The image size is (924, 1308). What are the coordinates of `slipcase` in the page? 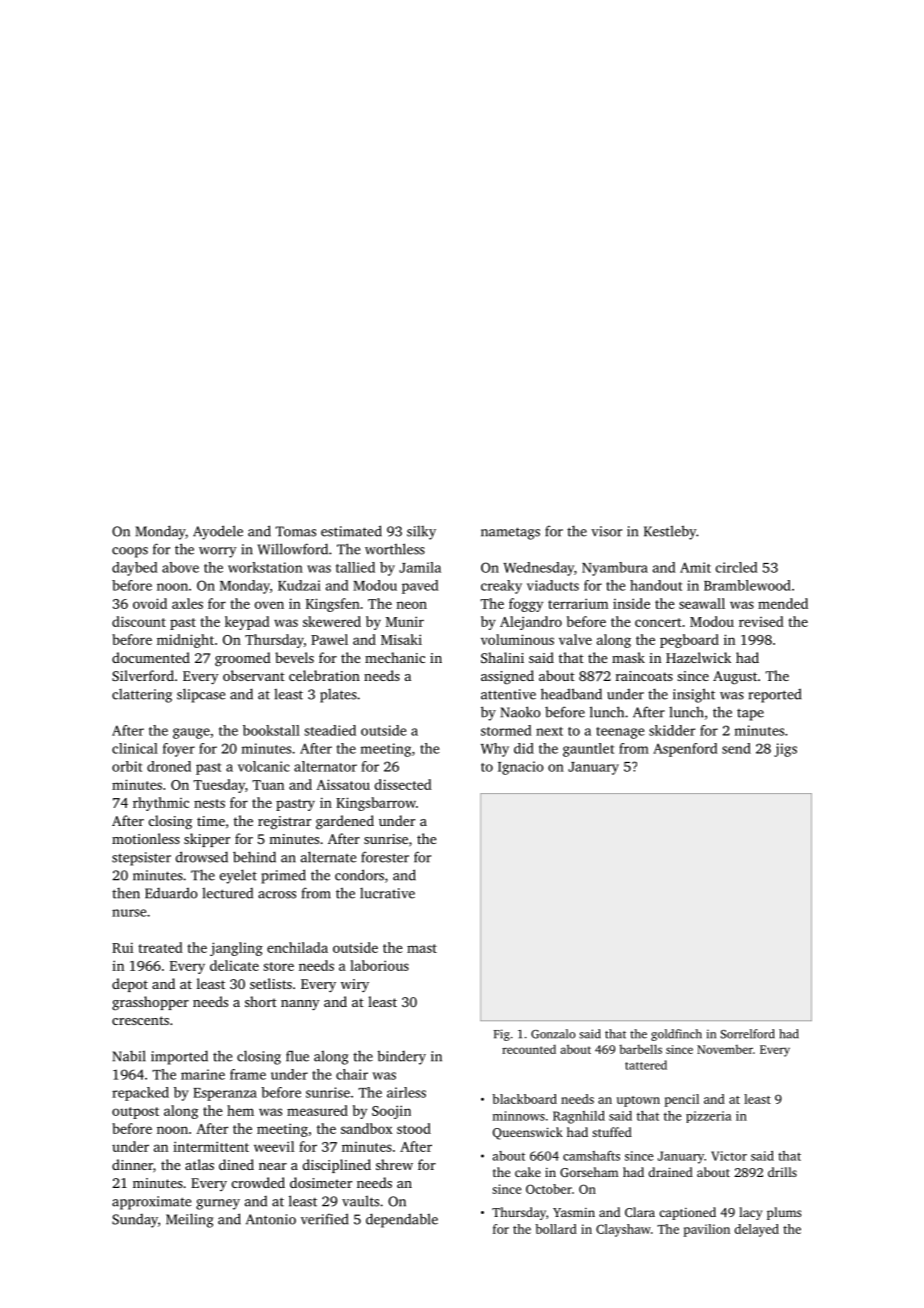 It's located at (201, 695).
